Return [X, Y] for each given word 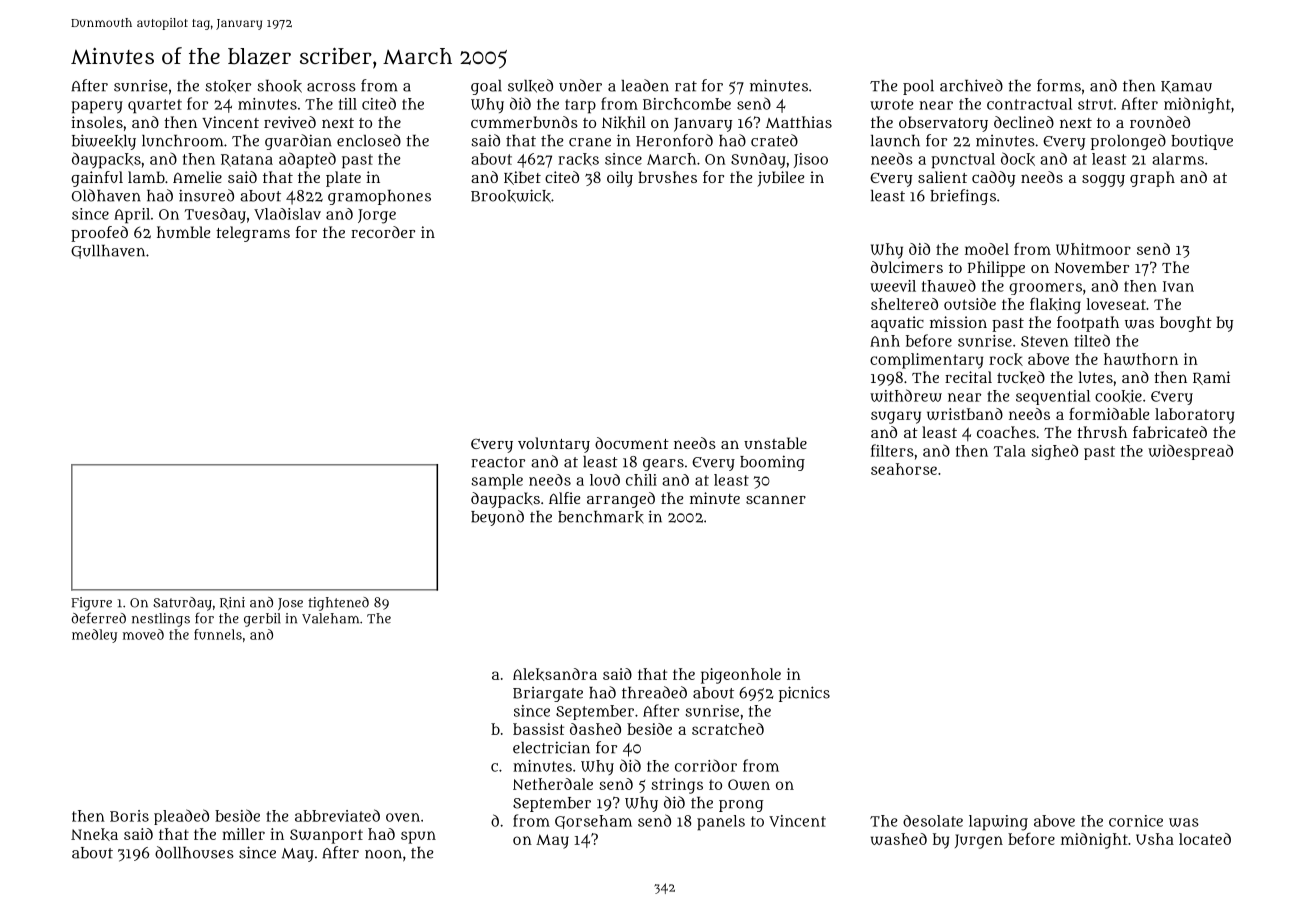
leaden [645, 85]
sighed [1054, 452]
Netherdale [553, 784]
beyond [497, 518]
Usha [1155, 839]
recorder [383, 232]
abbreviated [337, 815]
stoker [228, 86]
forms [1059, 85]
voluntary [554, 445]
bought [1186, 324]
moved [143, 634]
